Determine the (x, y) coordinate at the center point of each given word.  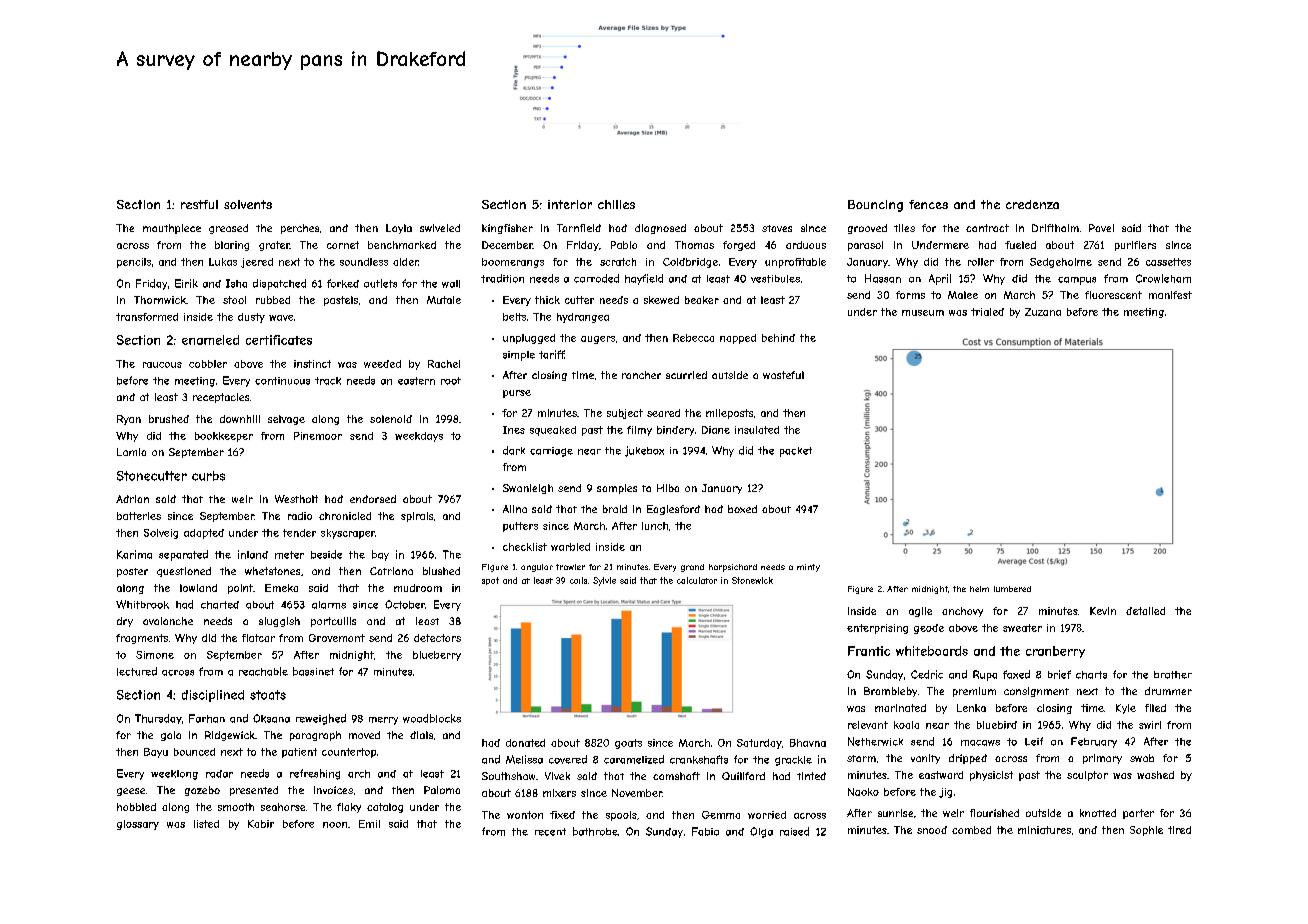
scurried (686, 375)
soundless (364, 262)
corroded (596, 278)
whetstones (272, 571)
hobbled (136, 807)
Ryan (129, 420)
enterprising (877, 629)
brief (1059, 674)
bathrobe (595, 831)
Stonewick (752, 580)
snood (932, 830)
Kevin (1103, 611)
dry (125, 622)
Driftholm (1055, 228)
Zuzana (1043, 312)
